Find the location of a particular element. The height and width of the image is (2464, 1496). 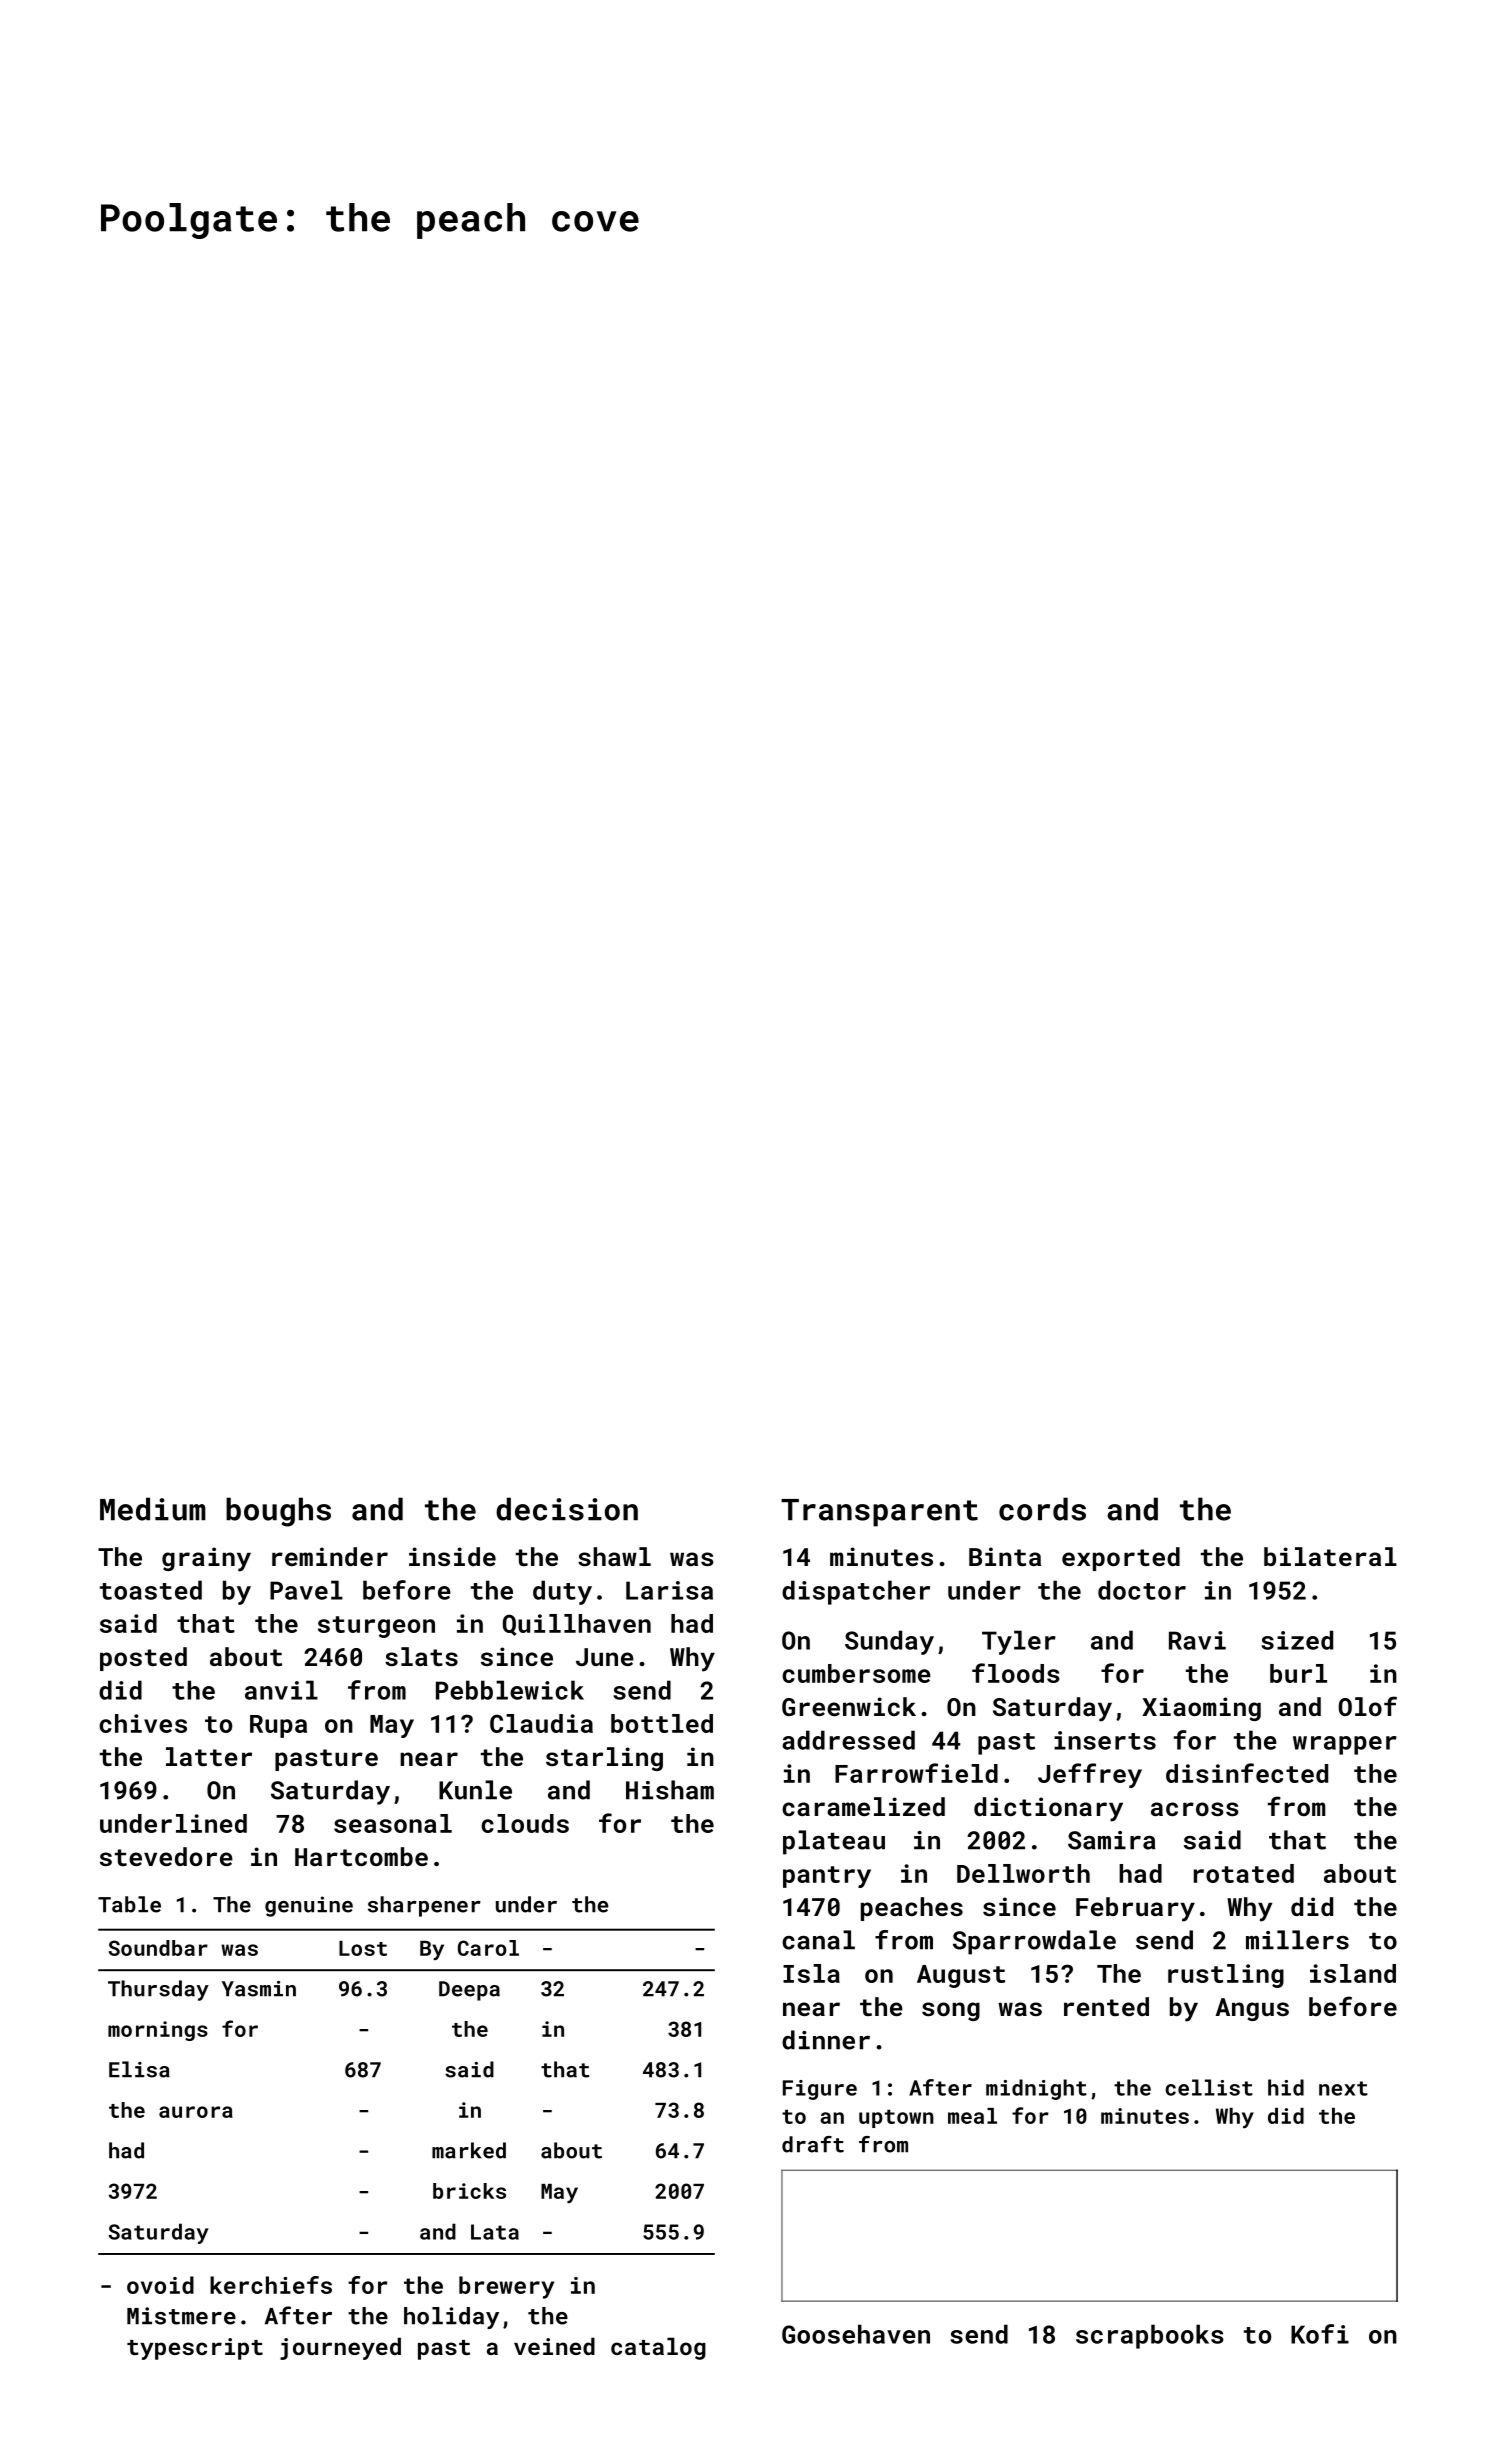

aurora is located at coordinates (196, 2112).
